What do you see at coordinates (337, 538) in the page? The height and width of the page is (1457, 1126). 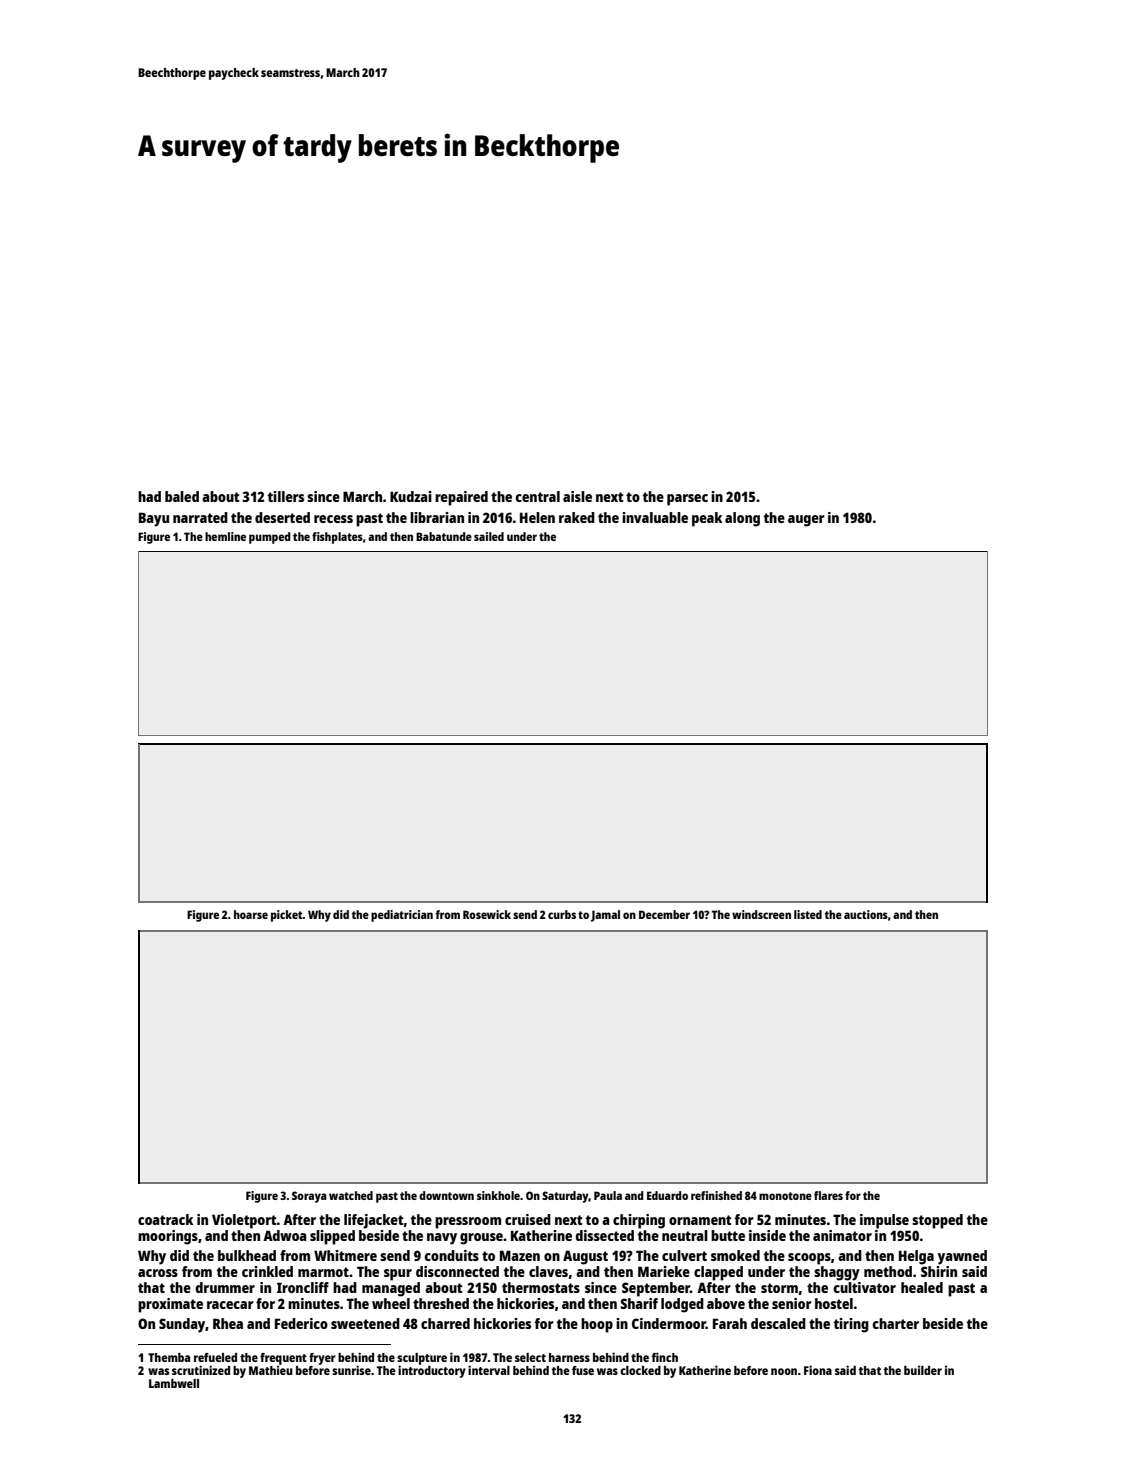 I see `fishplates` at bounding box center [337, 538].
